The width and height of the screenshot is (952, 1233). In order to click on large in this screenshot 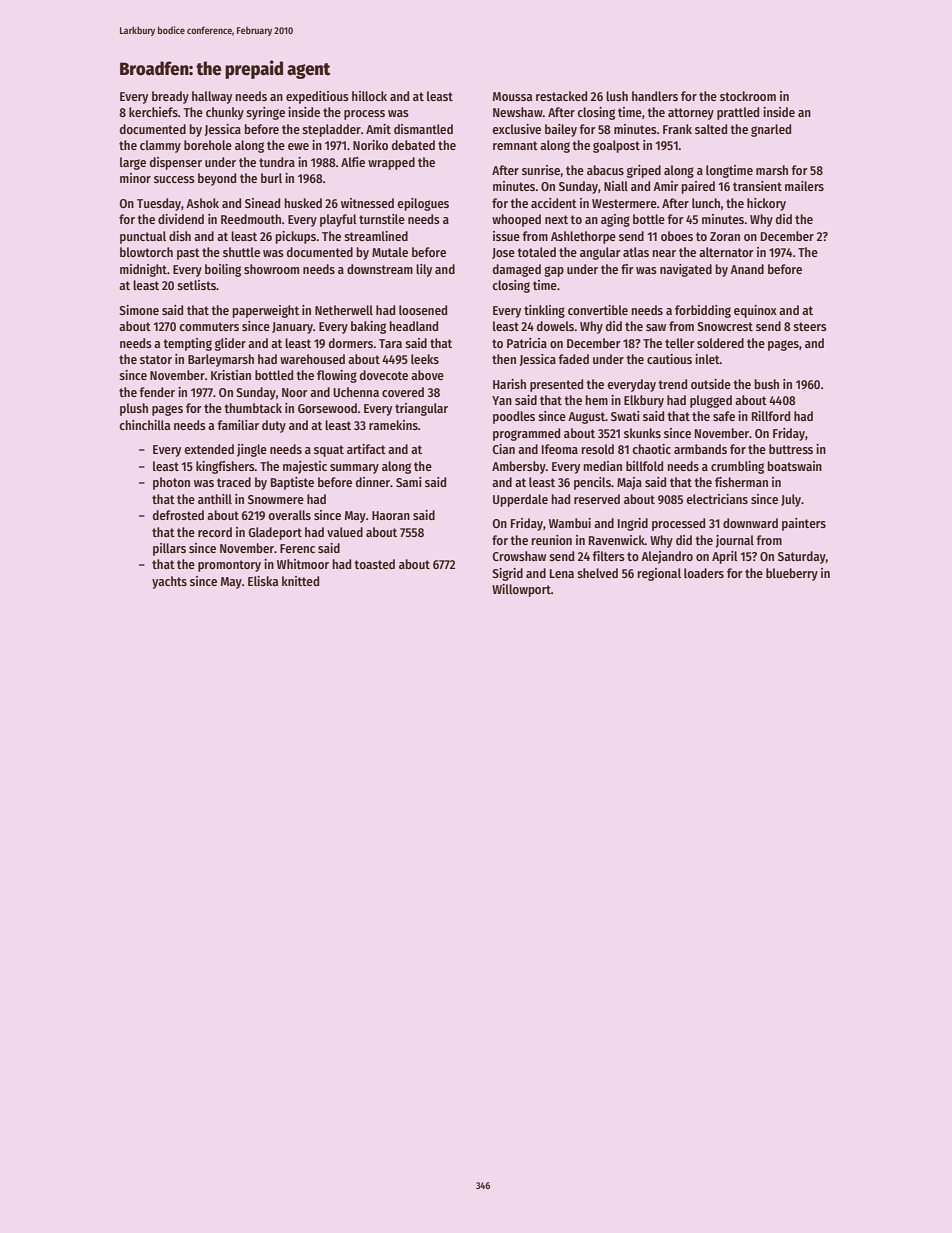, I will do `click(133, 163)`.
